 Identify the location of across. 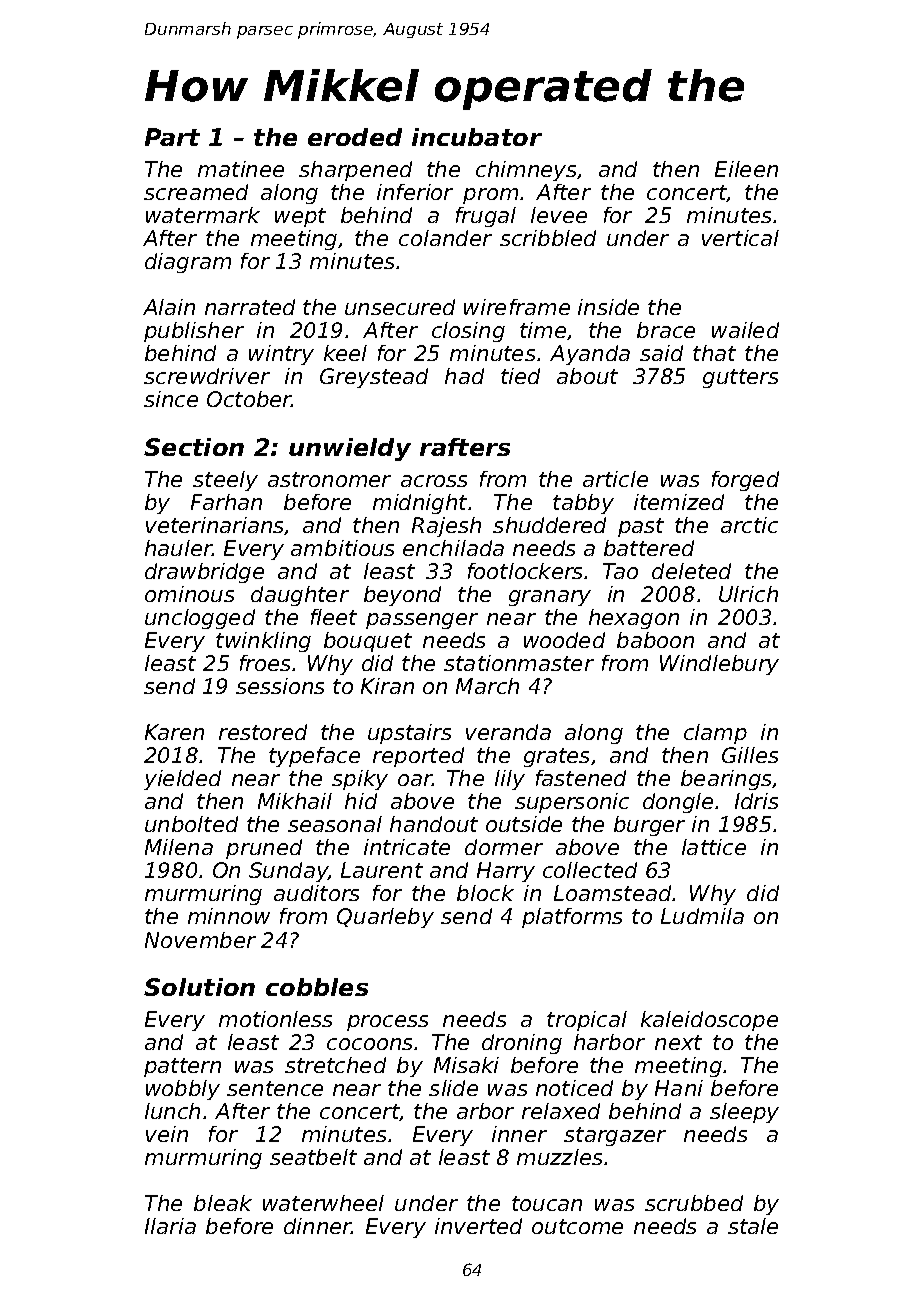
(434, 481).
